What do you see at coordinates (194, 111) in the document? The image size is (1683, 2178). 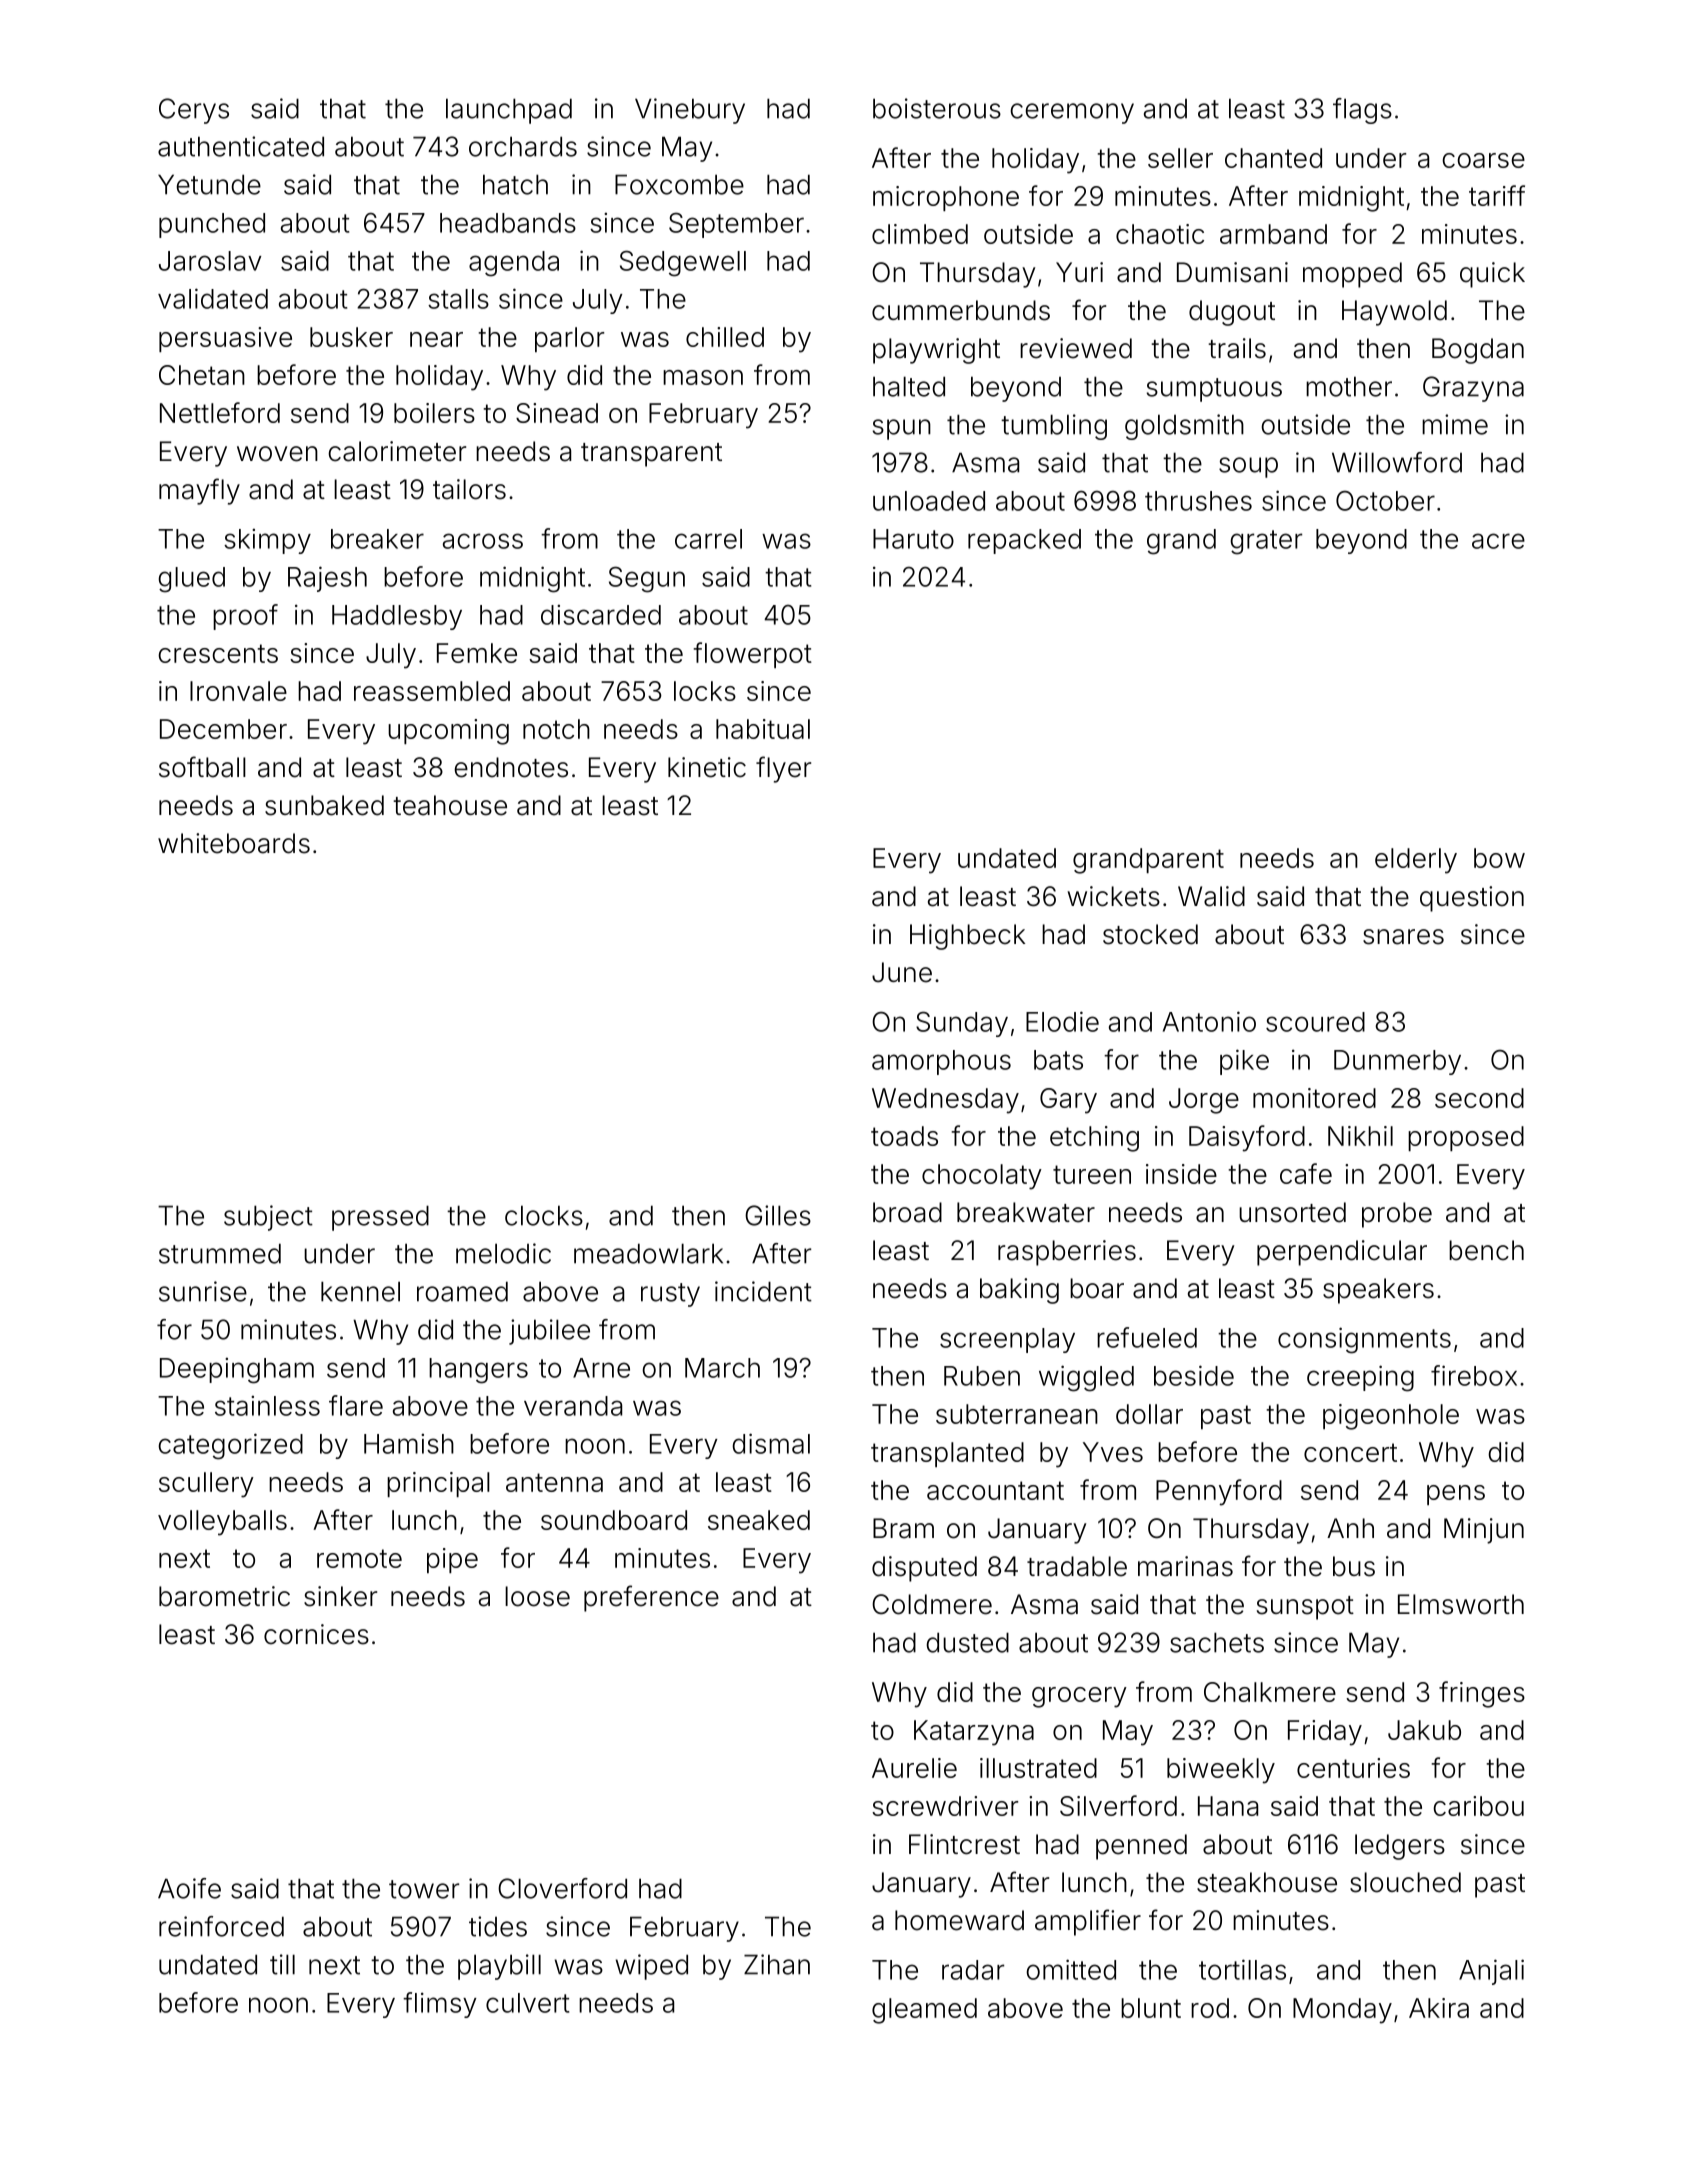 I see `Cerys` at bounding box center [194, 111].
